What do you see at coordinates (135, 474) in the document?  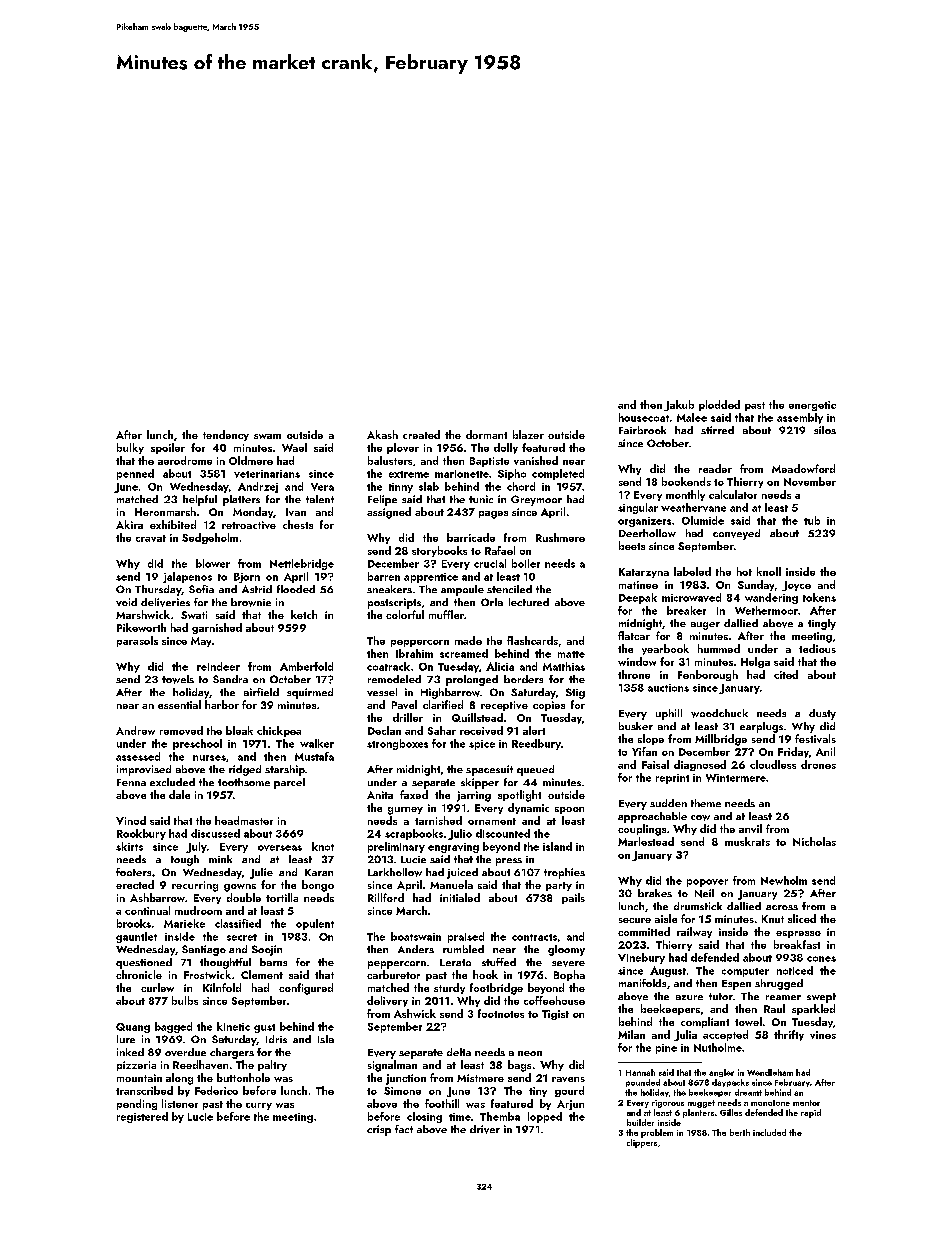 I see `penned` at bounding box center [135, 474].
